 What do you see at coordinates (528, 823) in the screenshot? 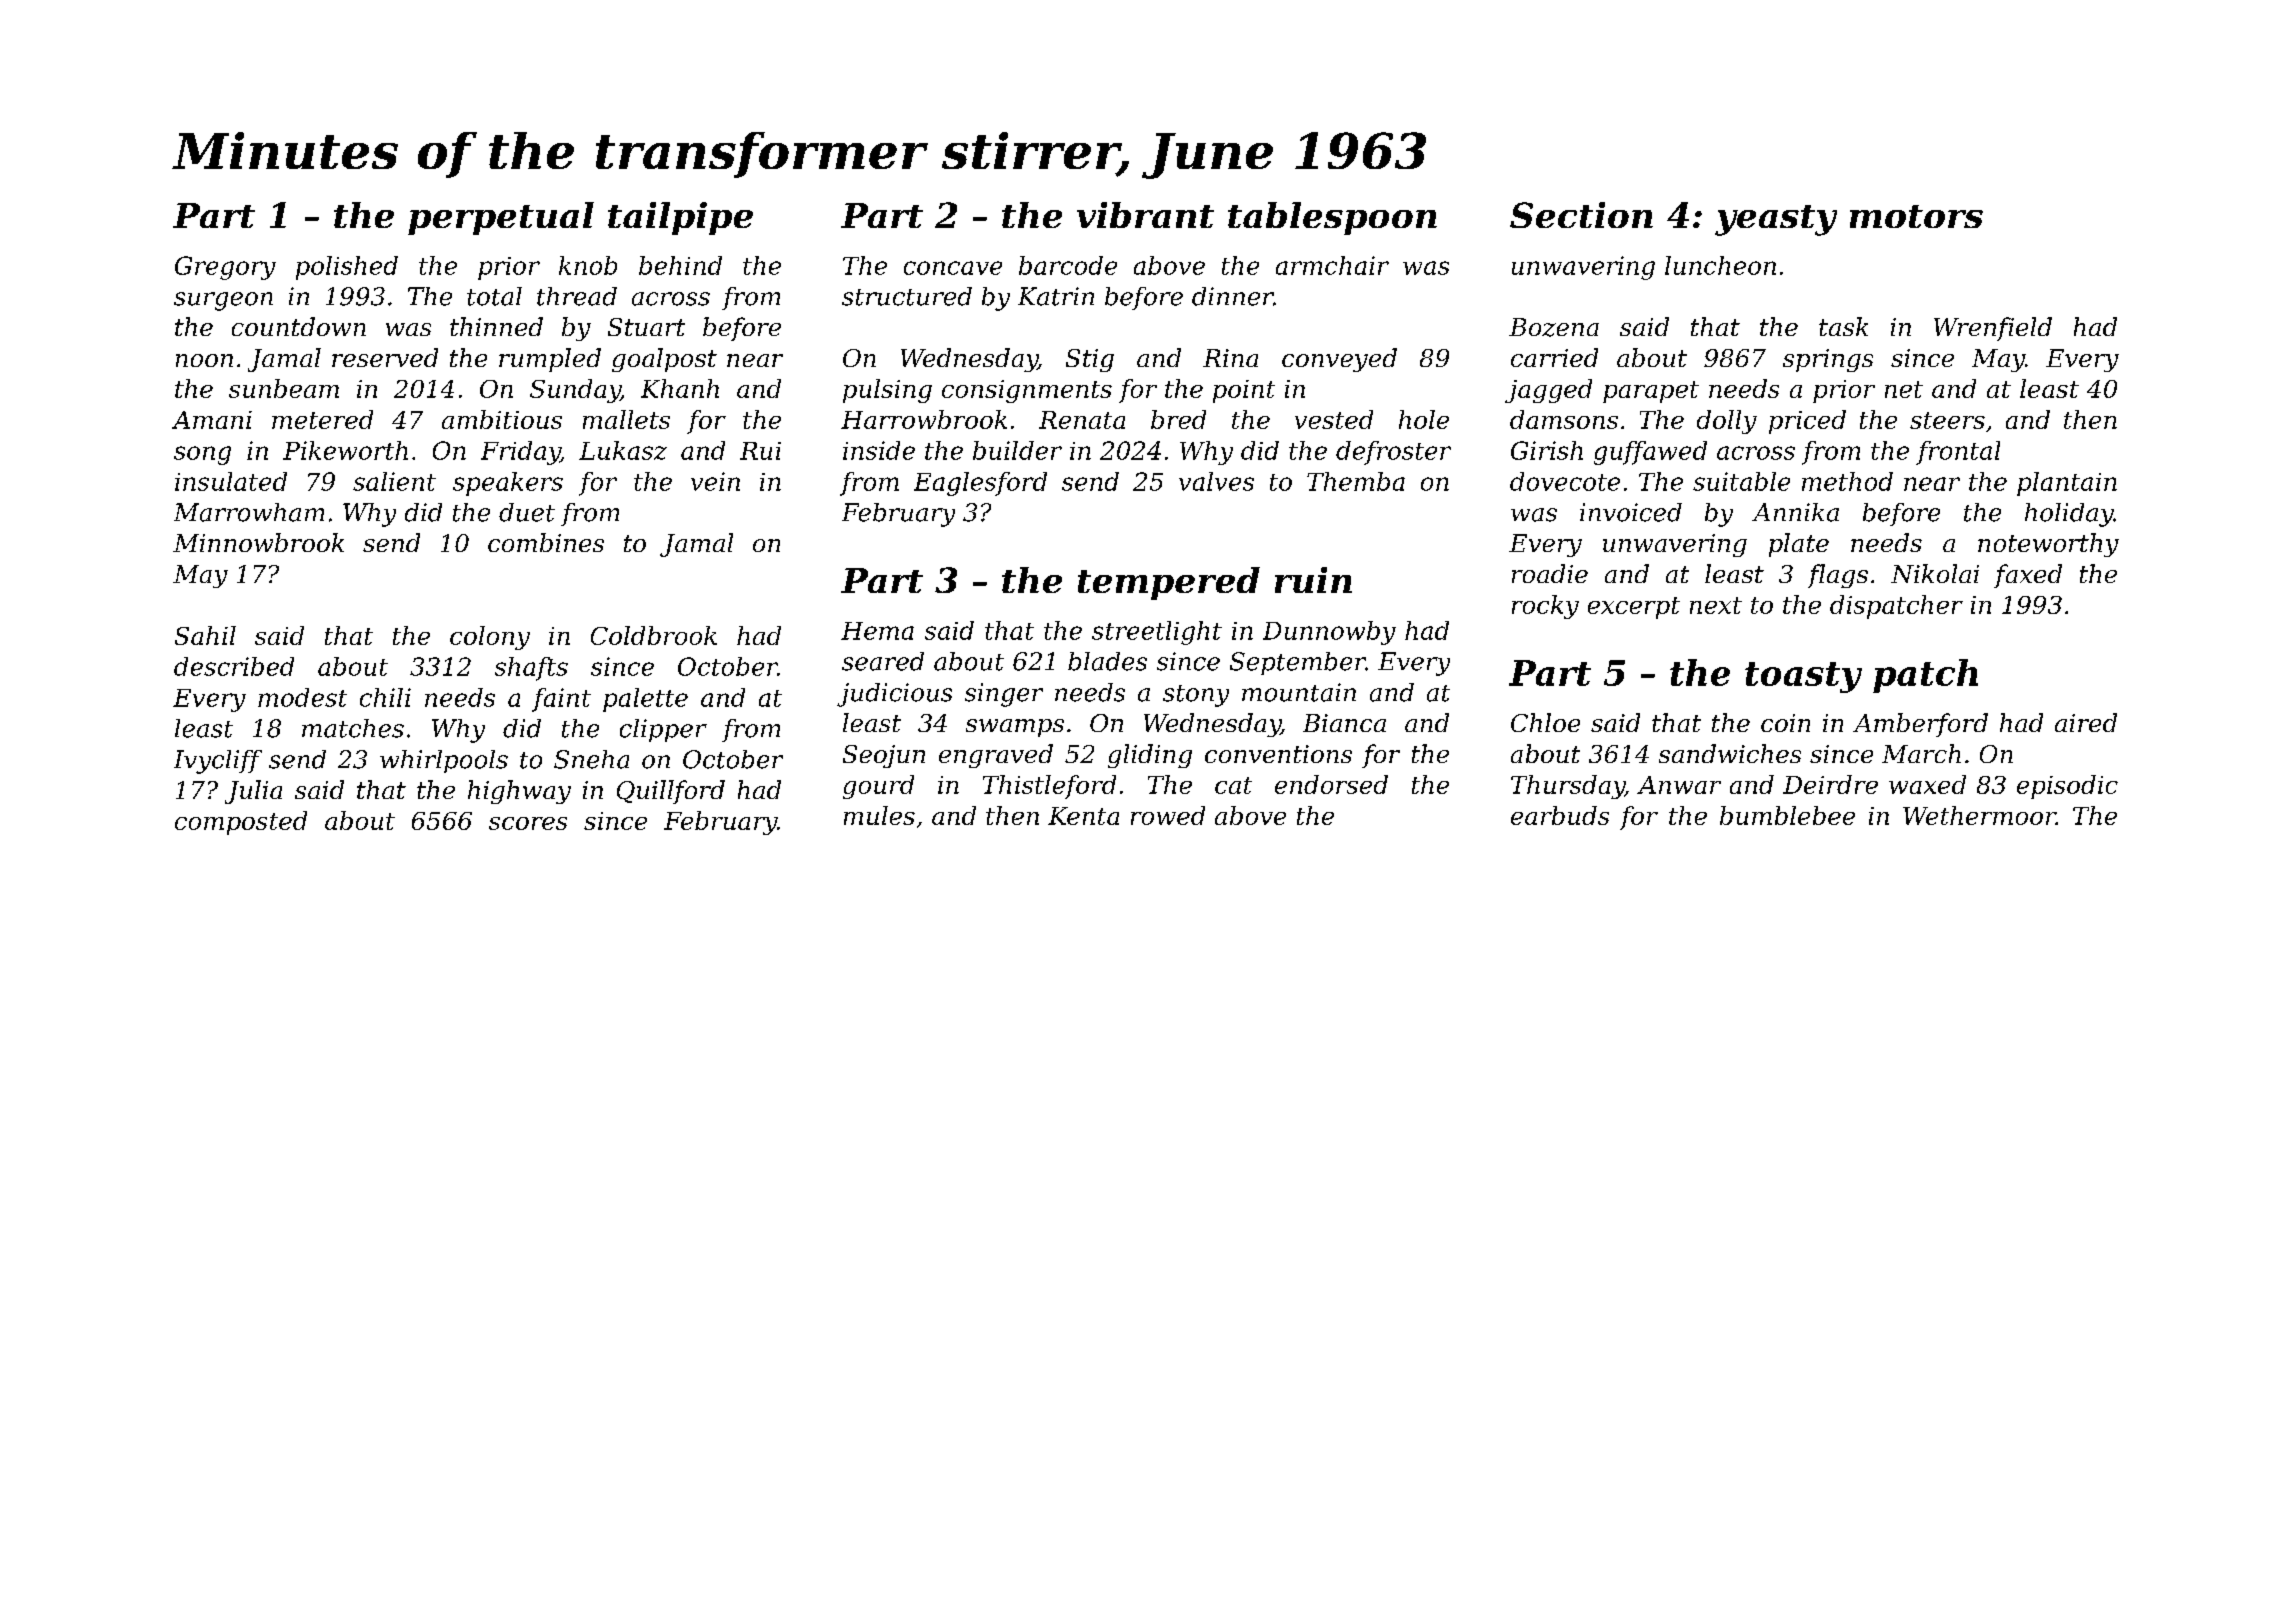
I see `scores` at bounding box center [528, 823].
